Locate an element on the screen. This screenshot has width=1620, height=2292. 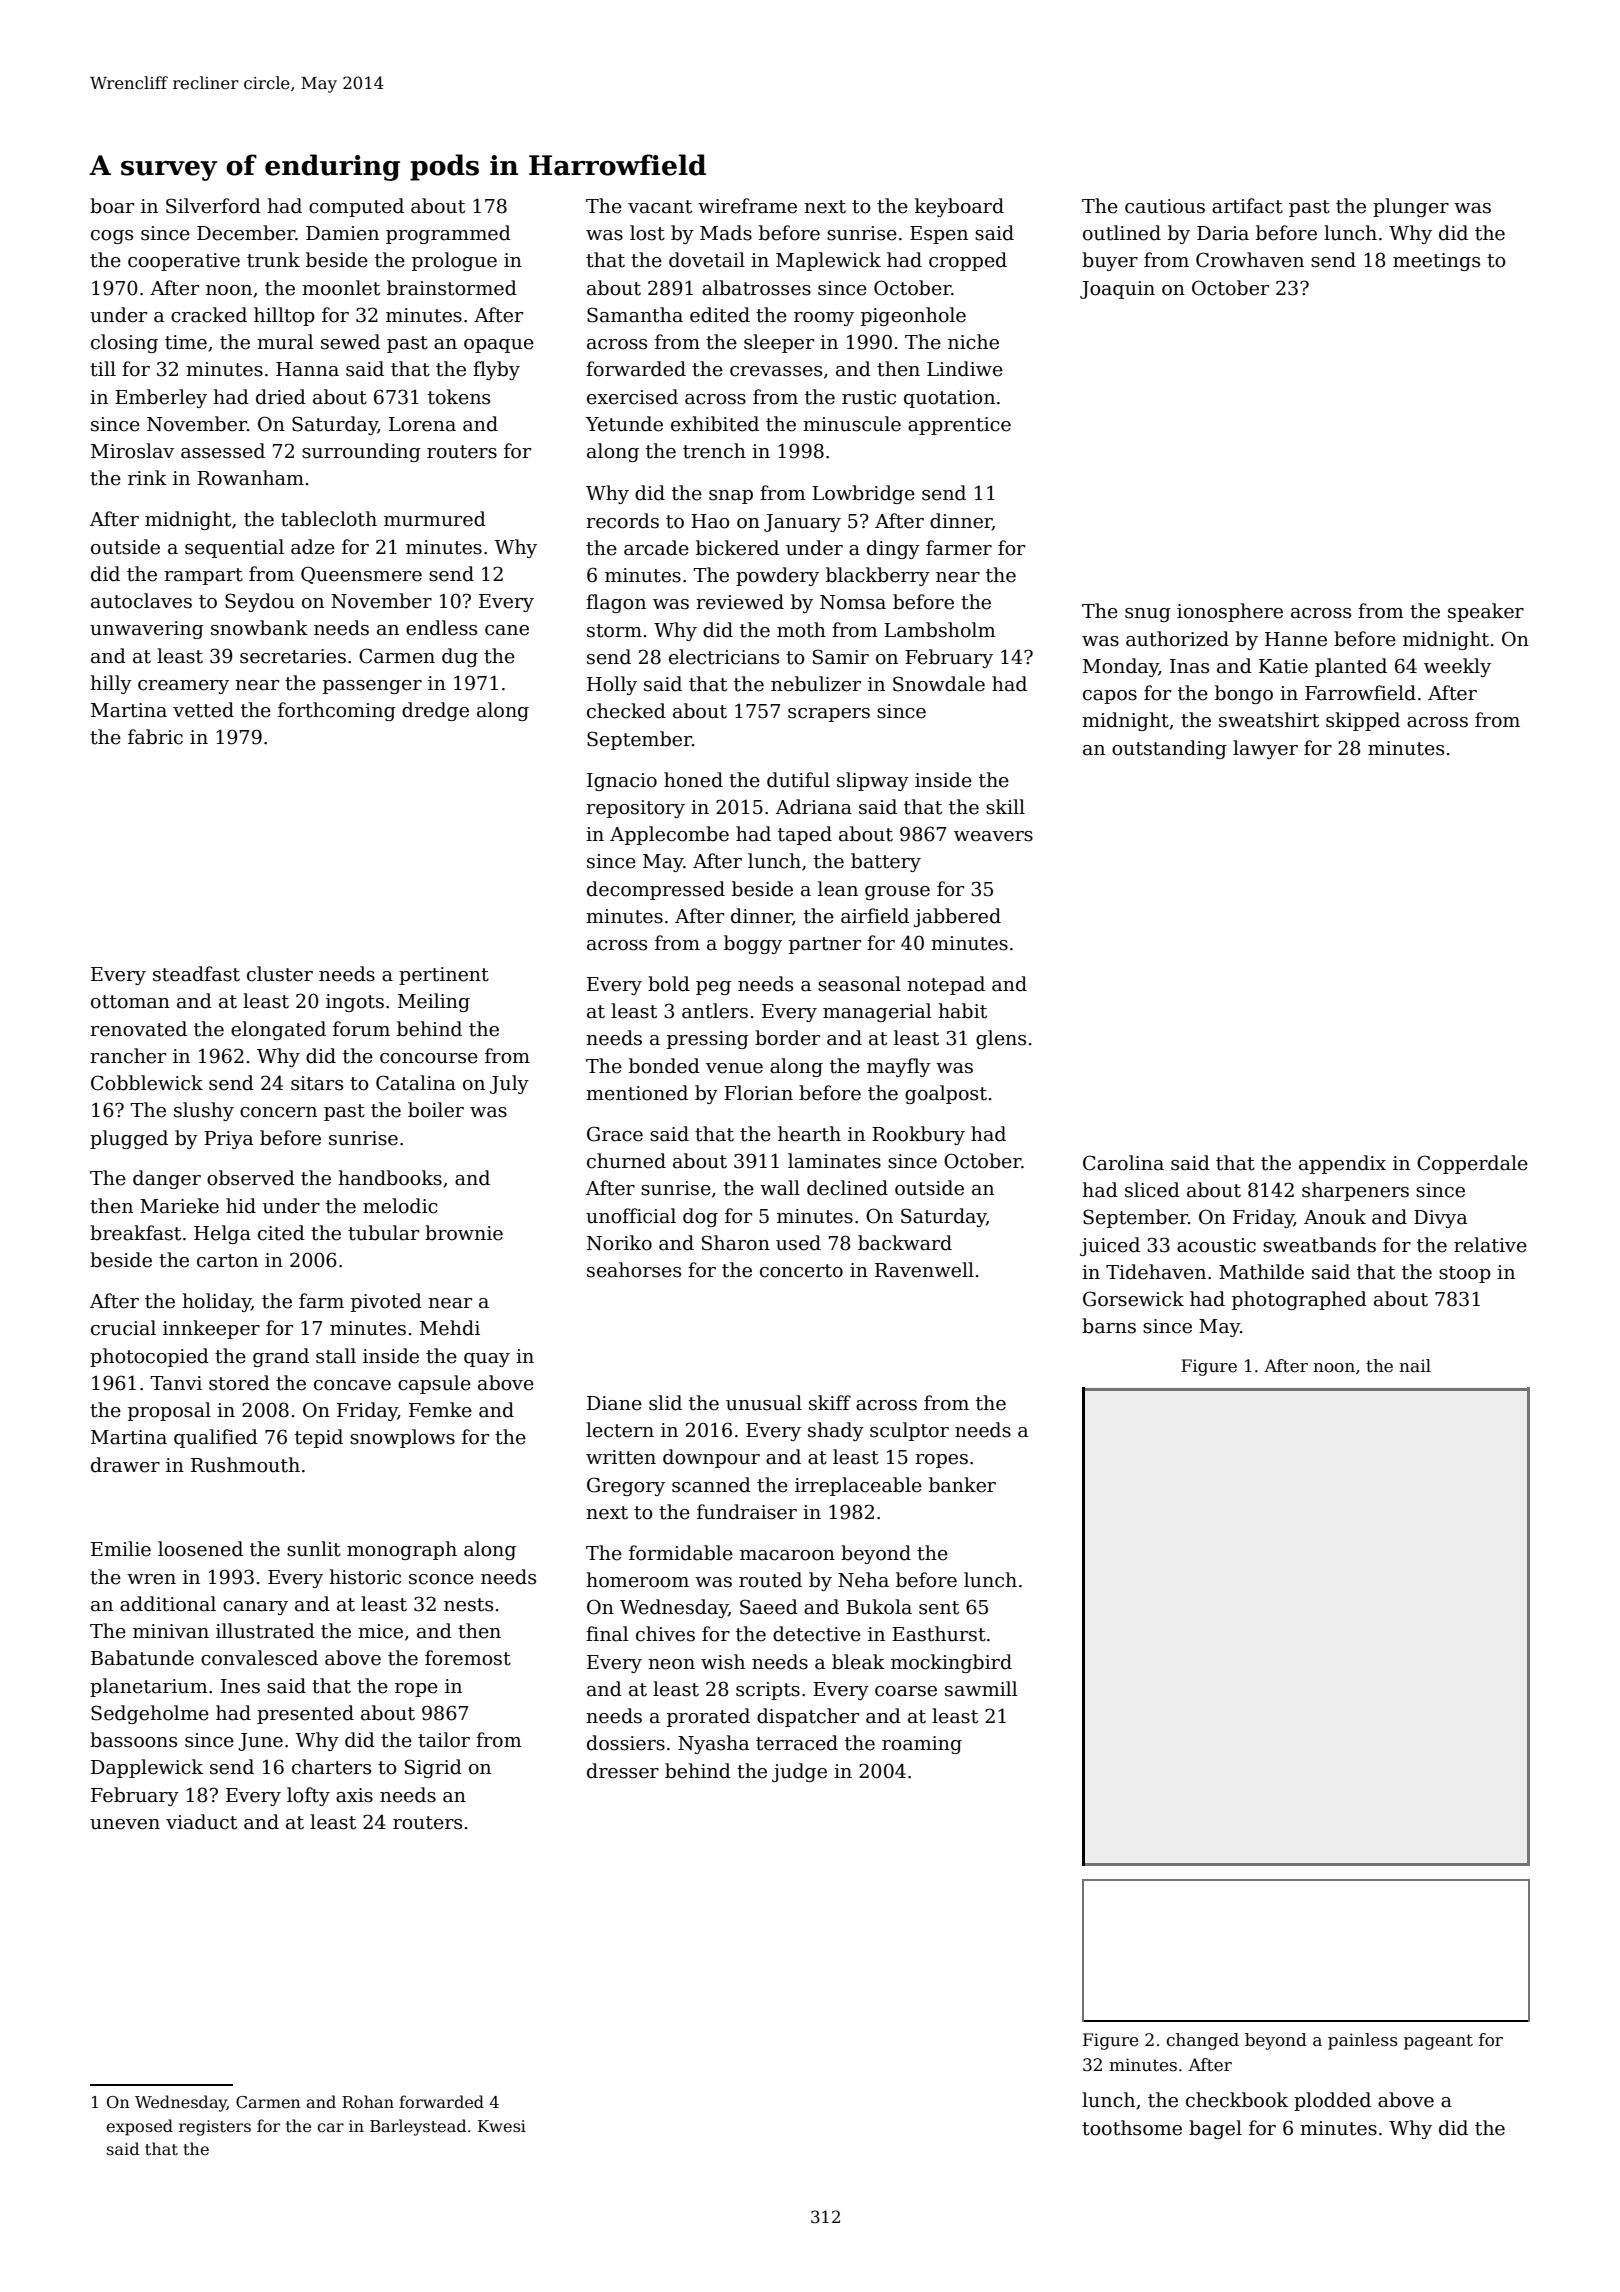
computed is located at coordinates (356, 207).
